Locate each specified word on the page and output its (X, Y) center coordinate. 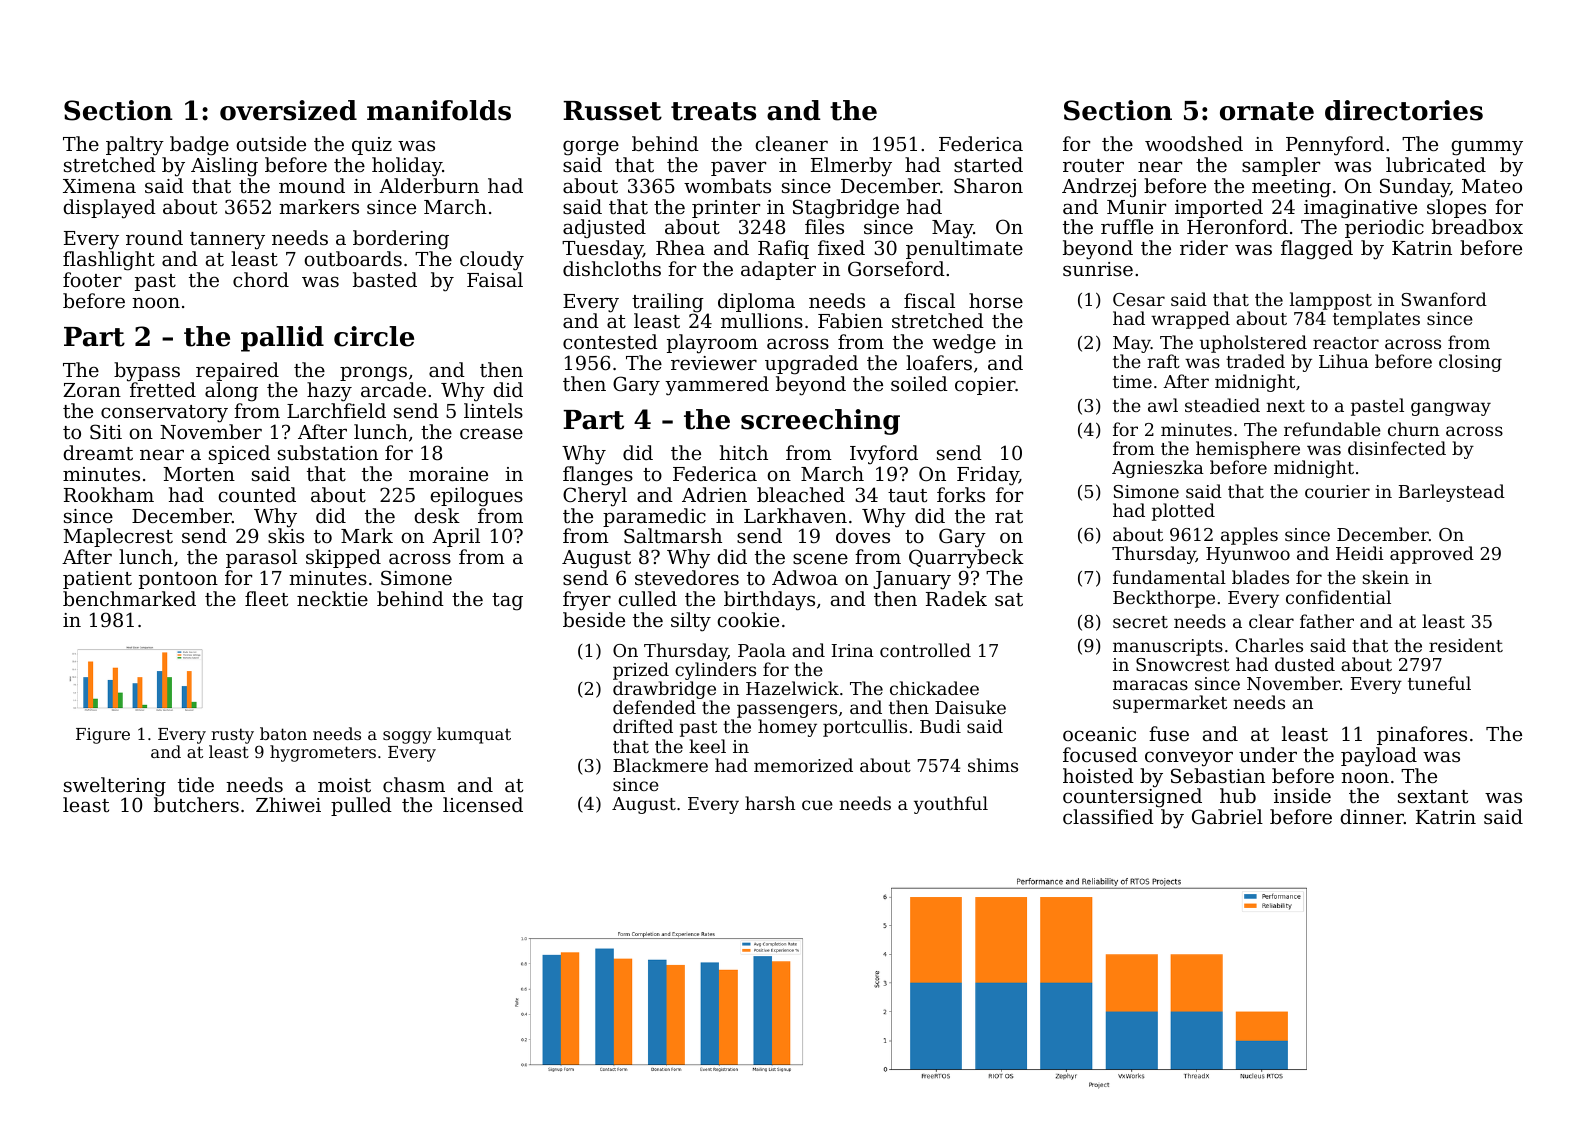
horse (996, 300)
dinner (1372, 816)
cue (817, 805)
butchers (196, 804)
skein (1385, 577)
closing (1470, 363)
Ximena (99, 186)
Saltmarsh (673, 536)
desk (437, 515)
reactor (1346, 343)
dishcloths (612, 268)
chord (261, 279)
